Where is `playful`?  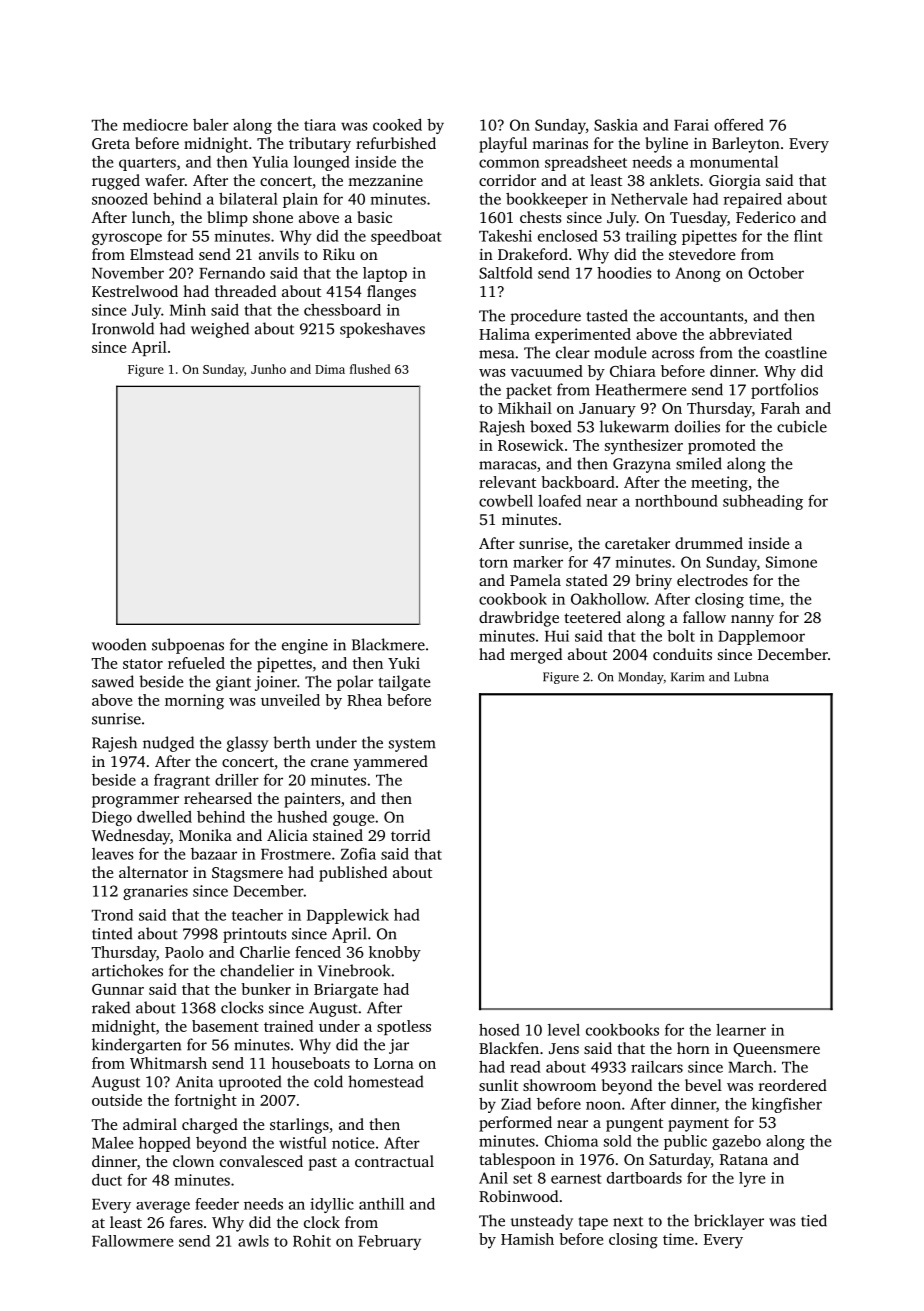
playful is located at coordinates (503, 145).
